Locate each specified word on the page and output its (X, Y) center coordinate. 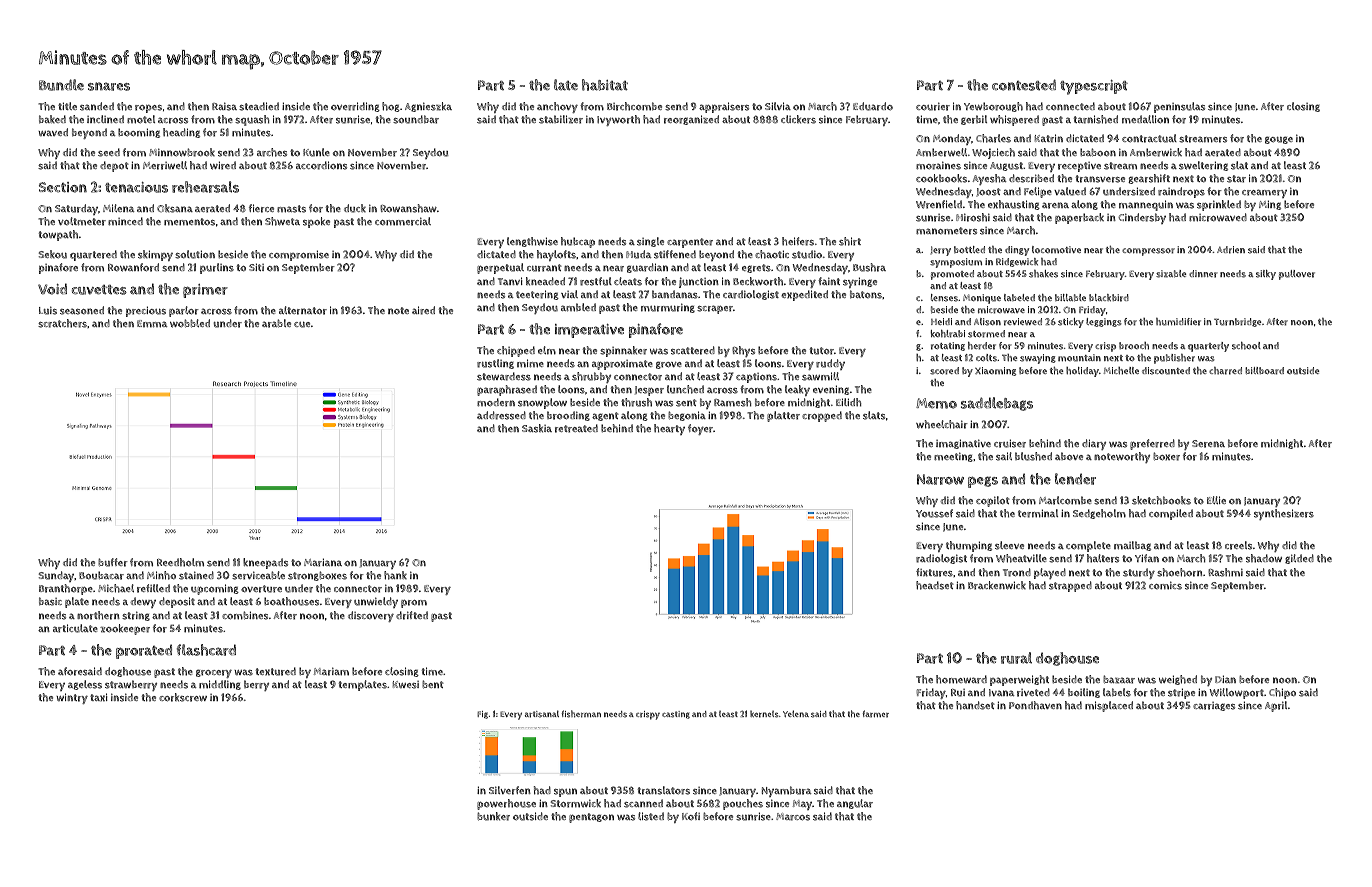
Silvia (778, 106)
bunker (493, 816)
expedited (804, 295)
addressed (501, 415)
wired (223, 165)
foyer (700, 429)
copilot (993, 501)
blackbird (1109, 298)
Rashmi (1225, 572)
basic (50, 601)
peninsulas (1179, 107)
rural (1016, 658)
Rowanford (133, 267)
